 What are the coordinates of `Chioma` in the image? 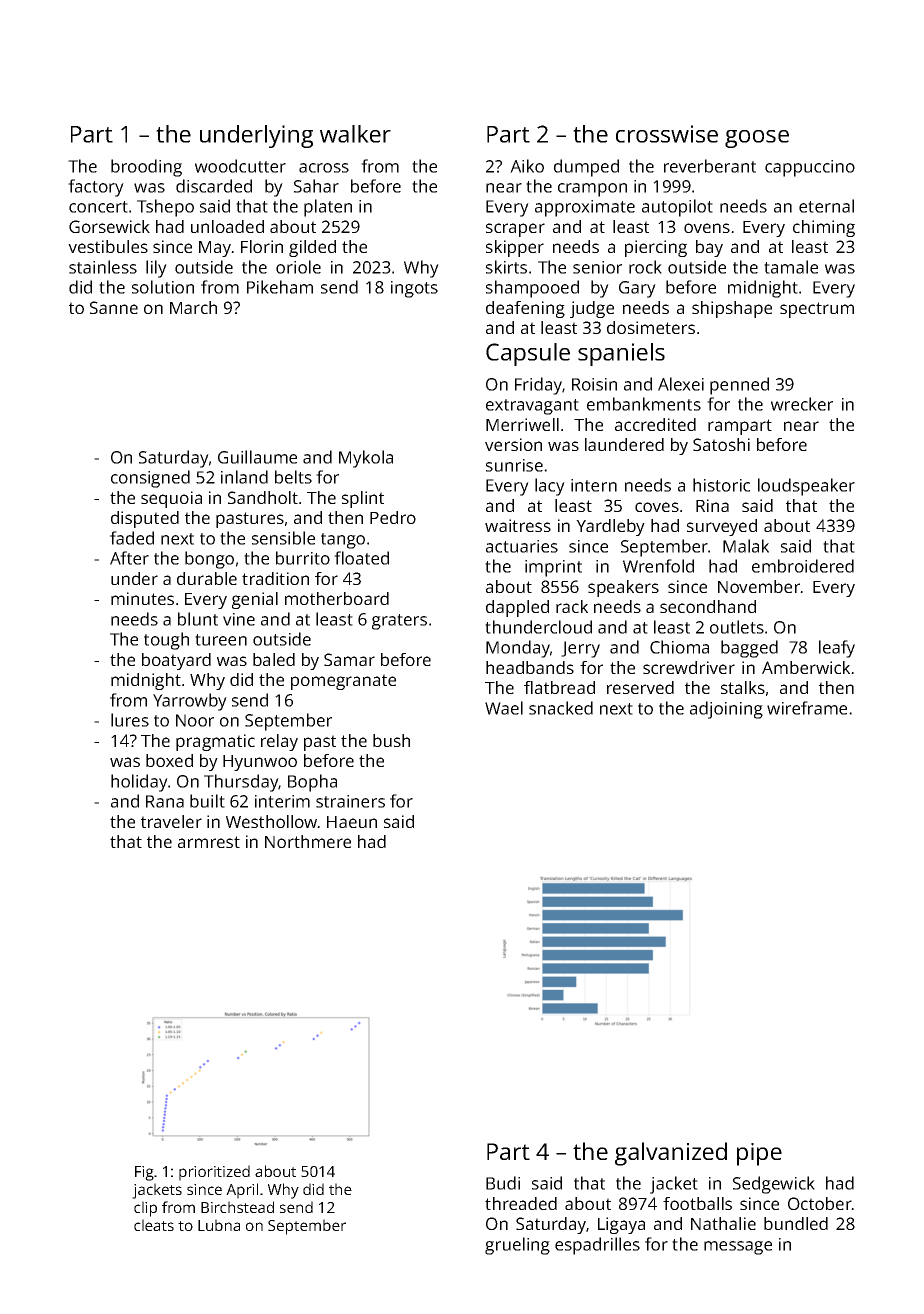 It's located at (679, 647).
